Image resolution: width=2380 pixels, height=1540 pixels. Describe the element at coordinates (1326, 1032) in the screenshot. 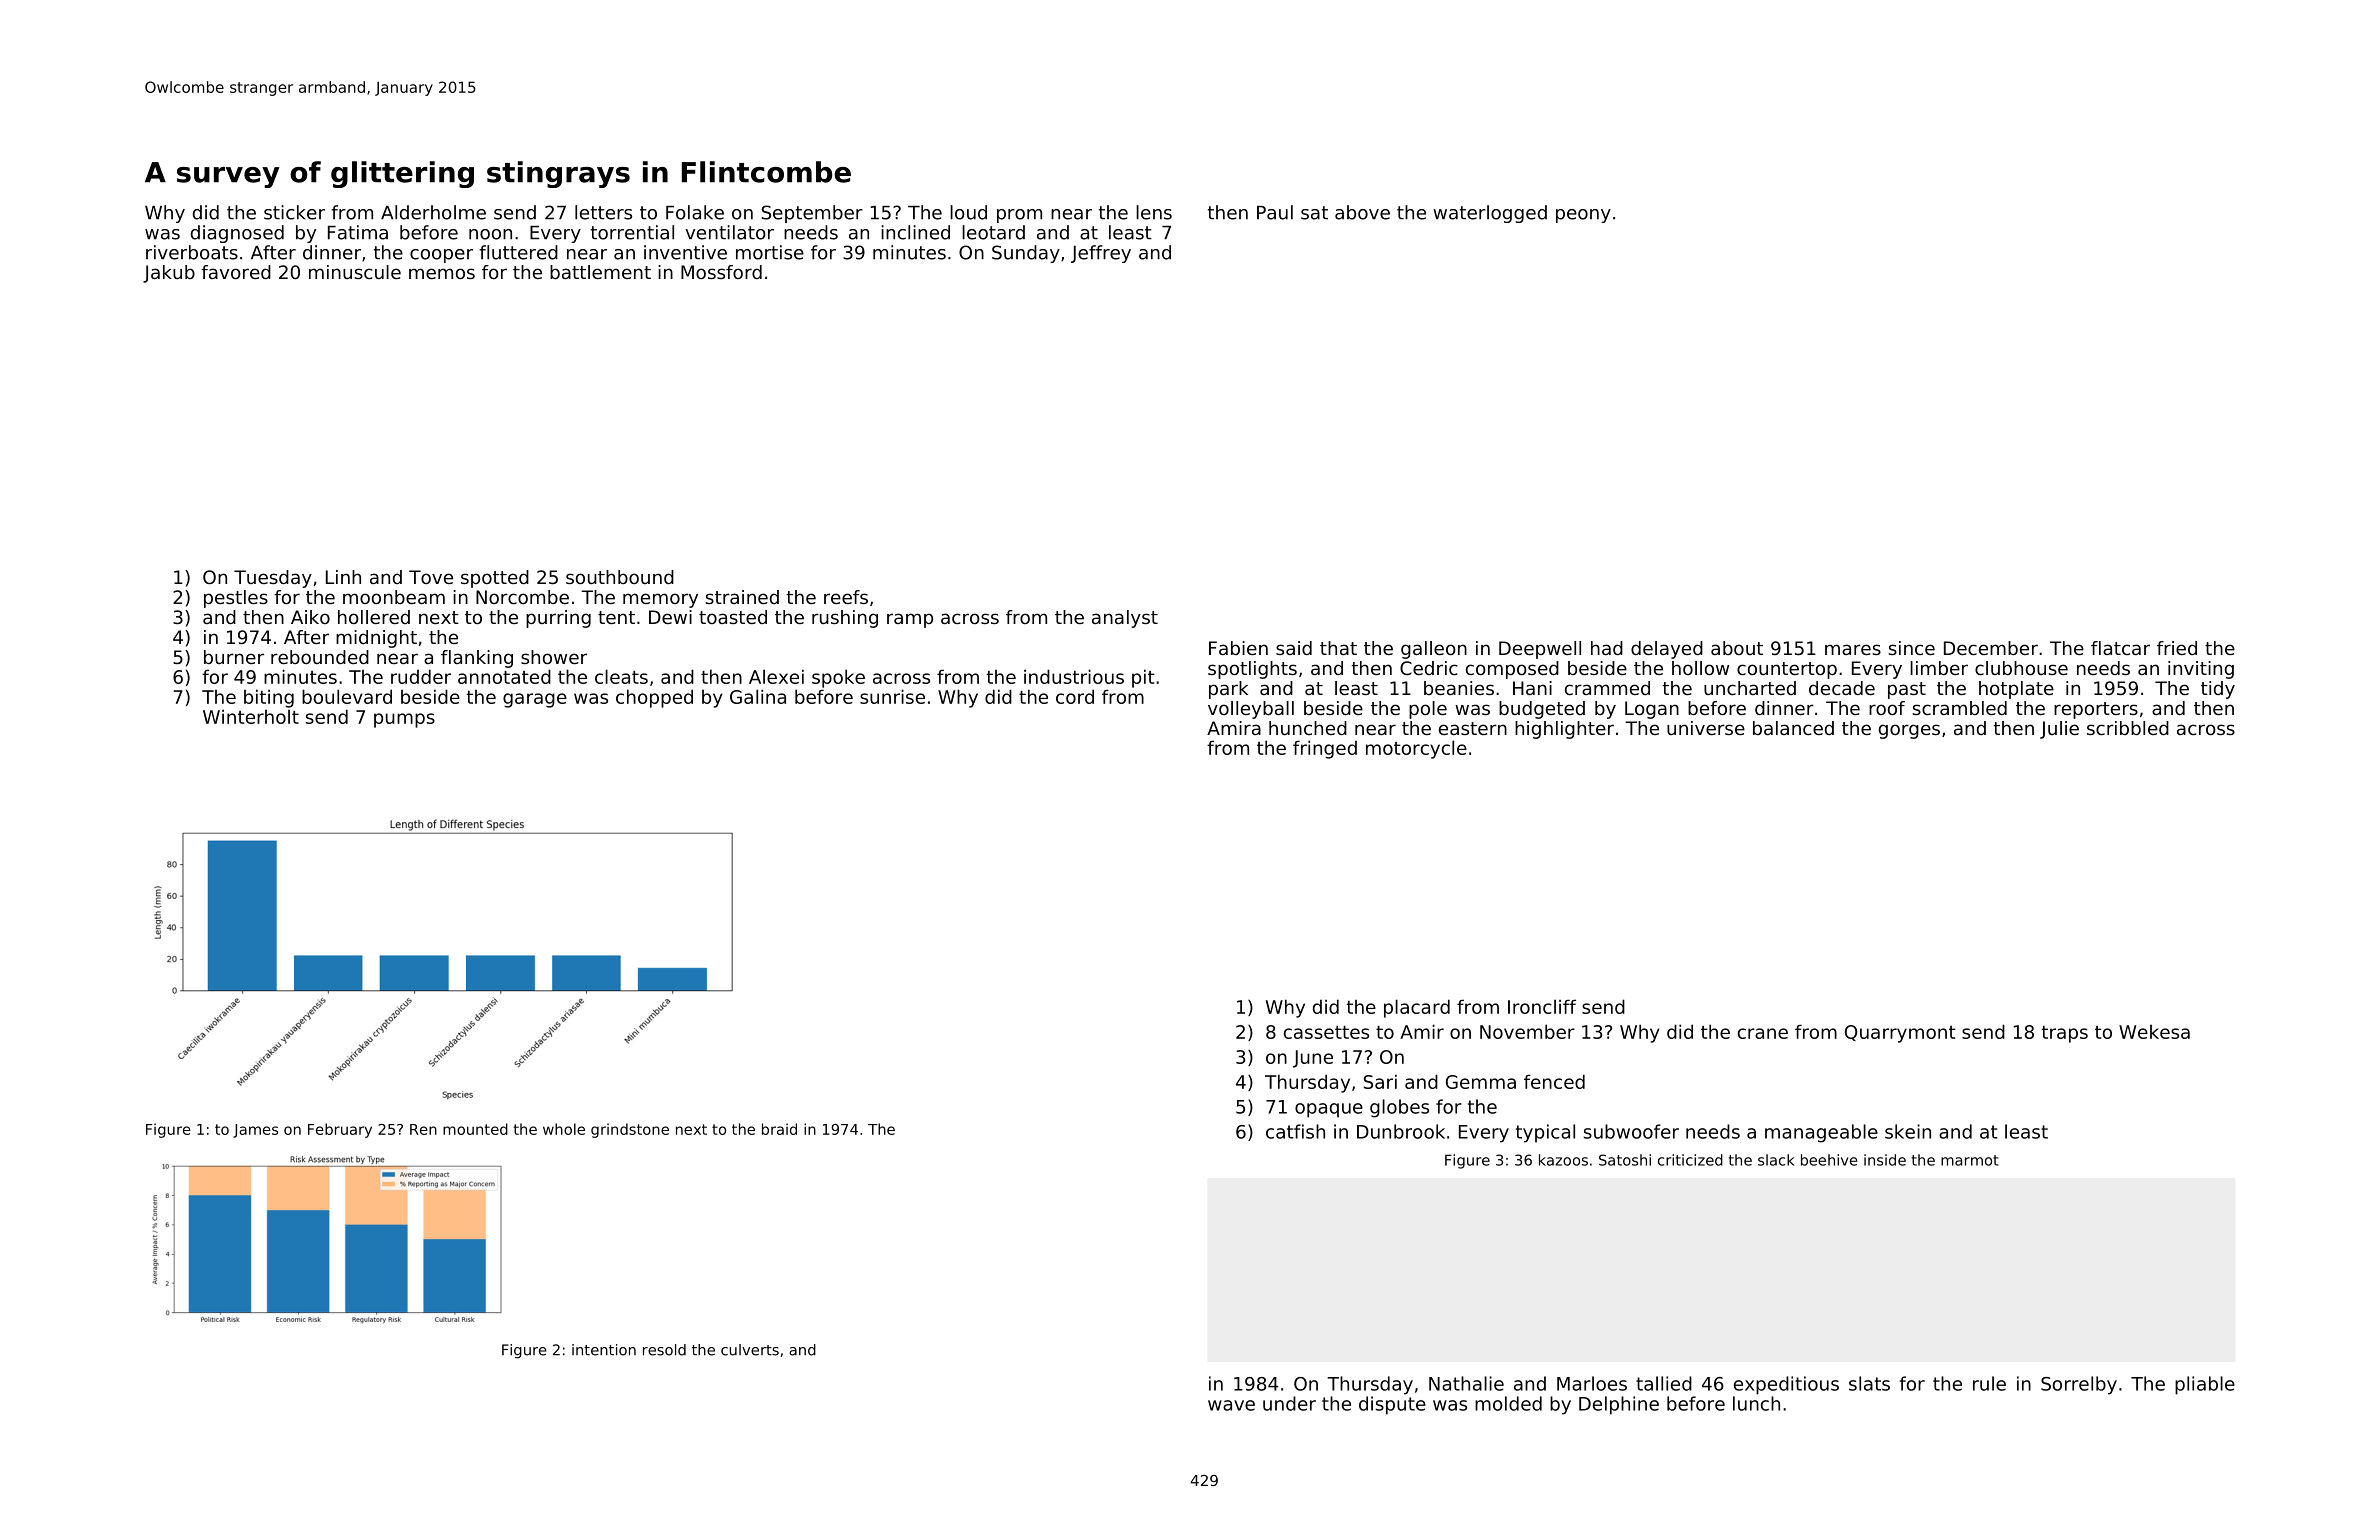

I see `cassettes` at that location.
